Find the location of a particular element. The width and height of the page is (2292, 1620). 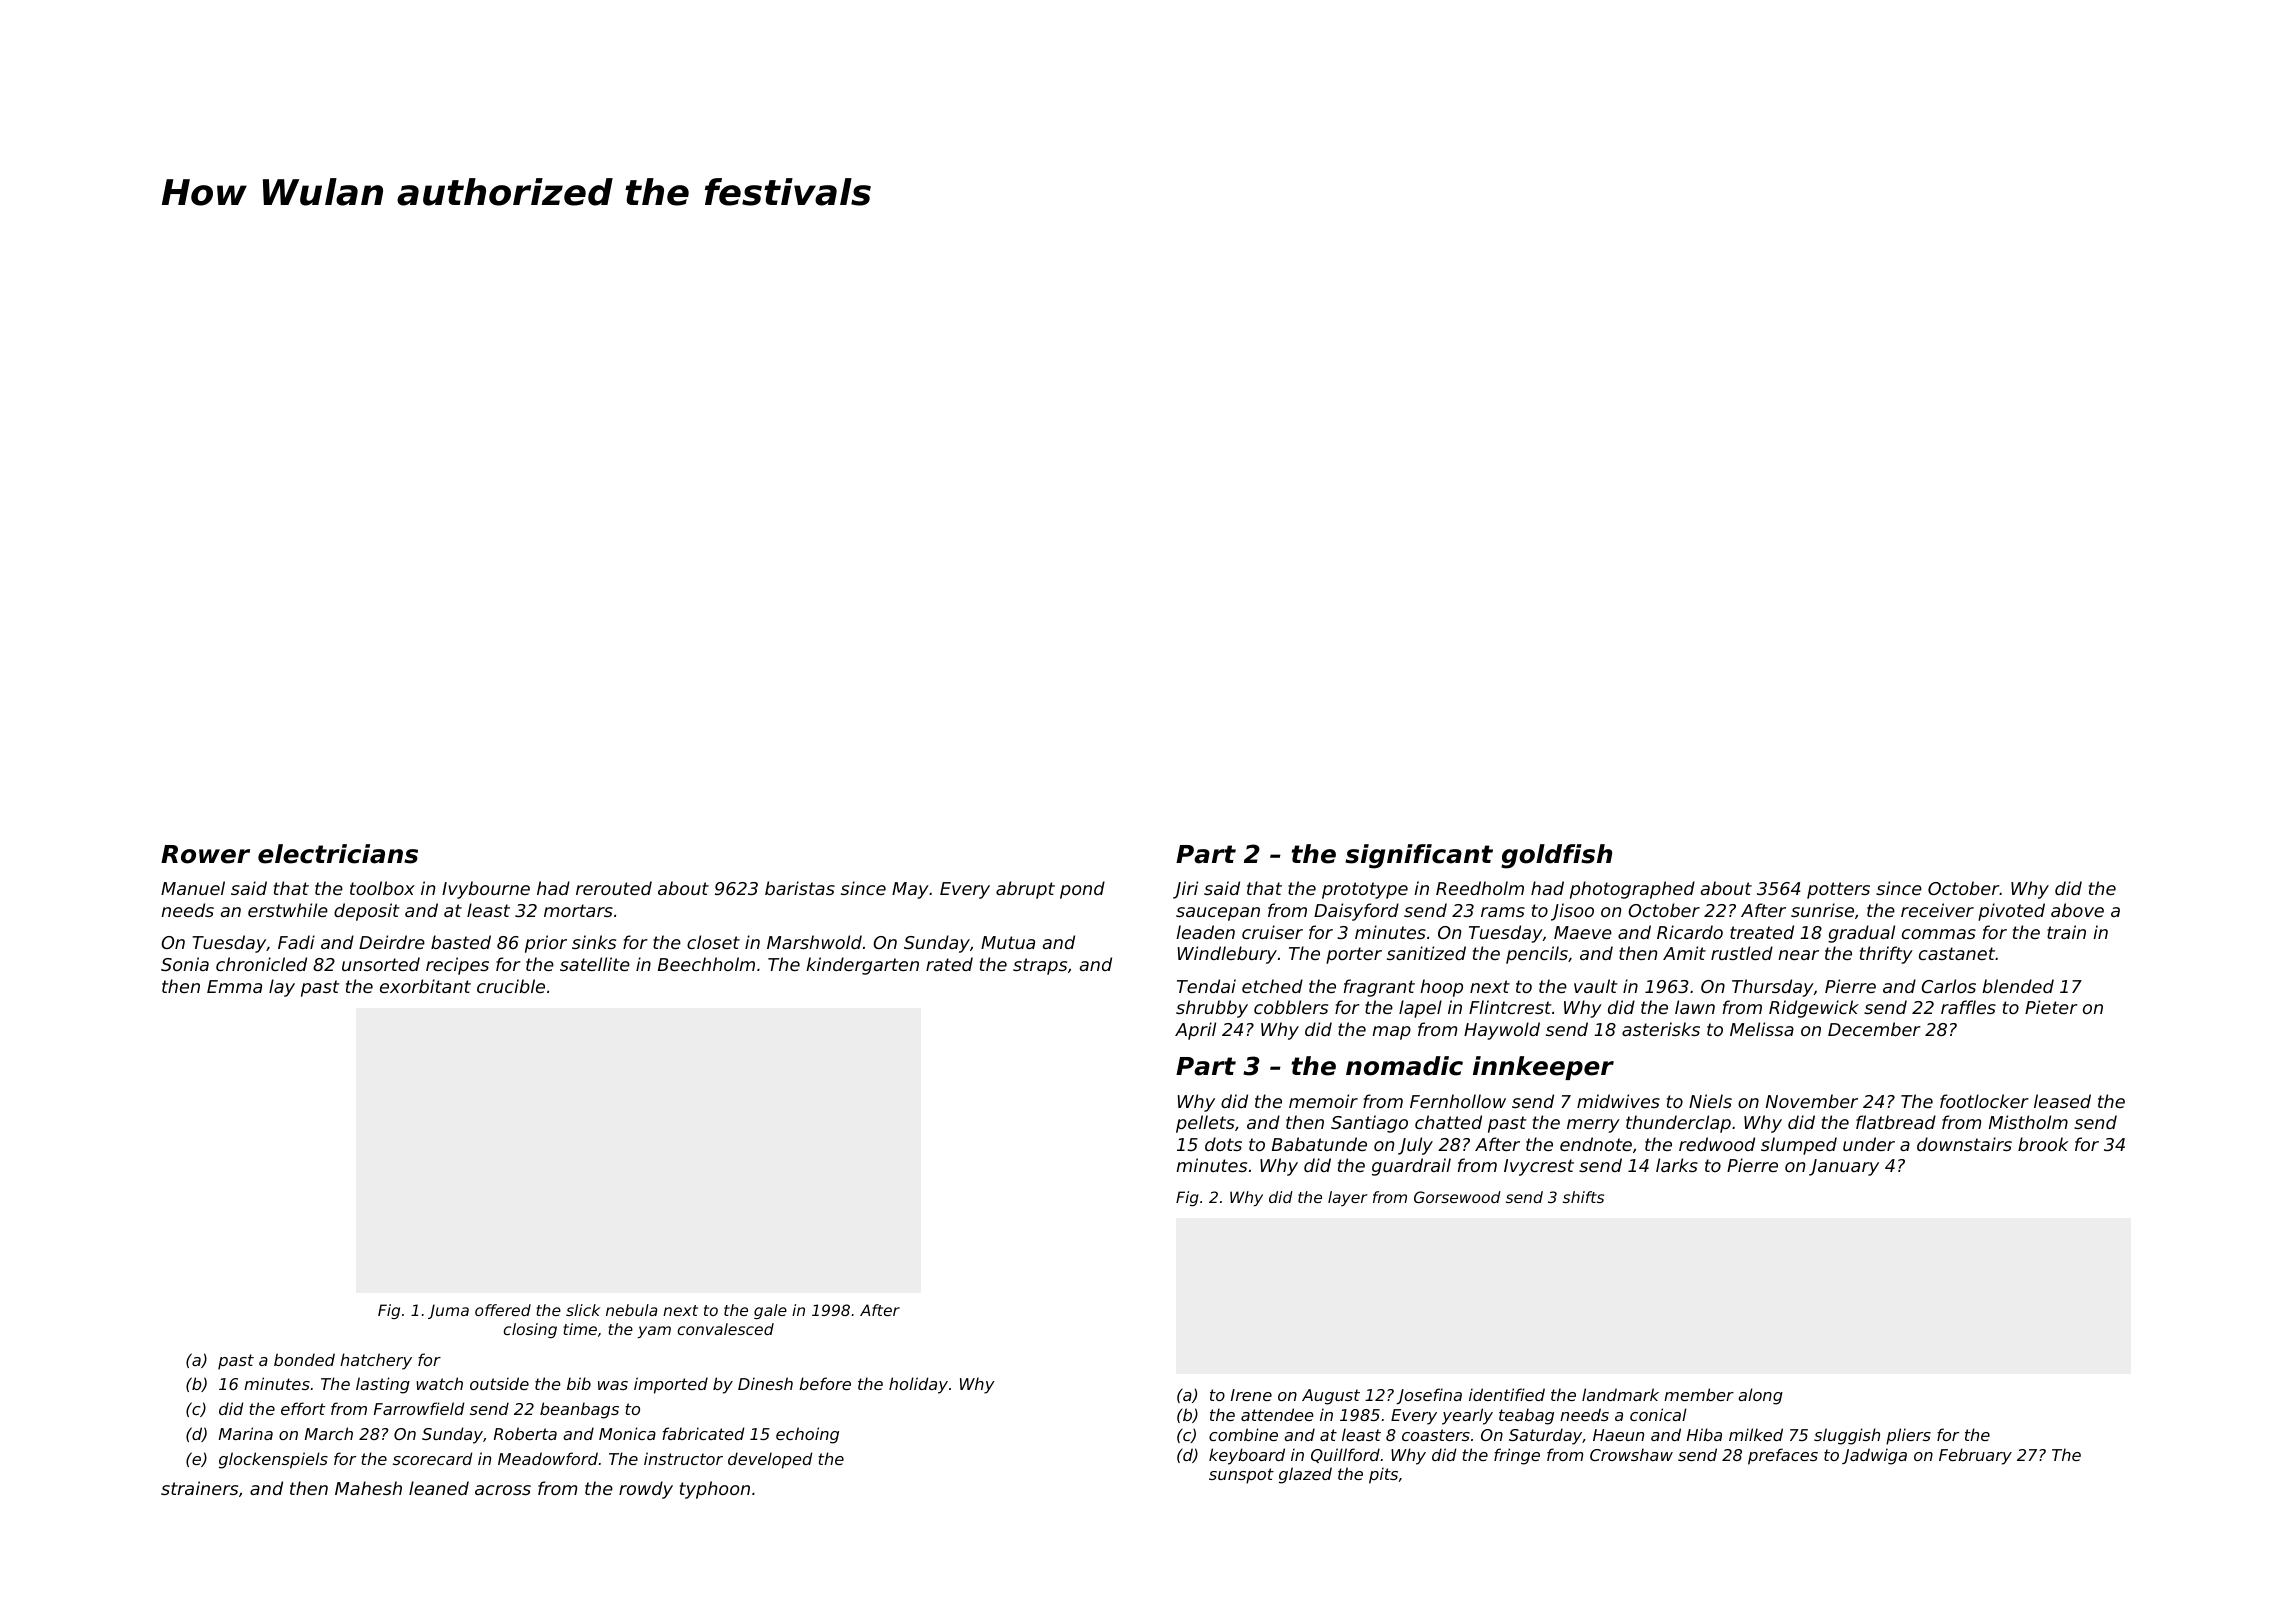

lapel is located at coordinates (1420, 1009).
